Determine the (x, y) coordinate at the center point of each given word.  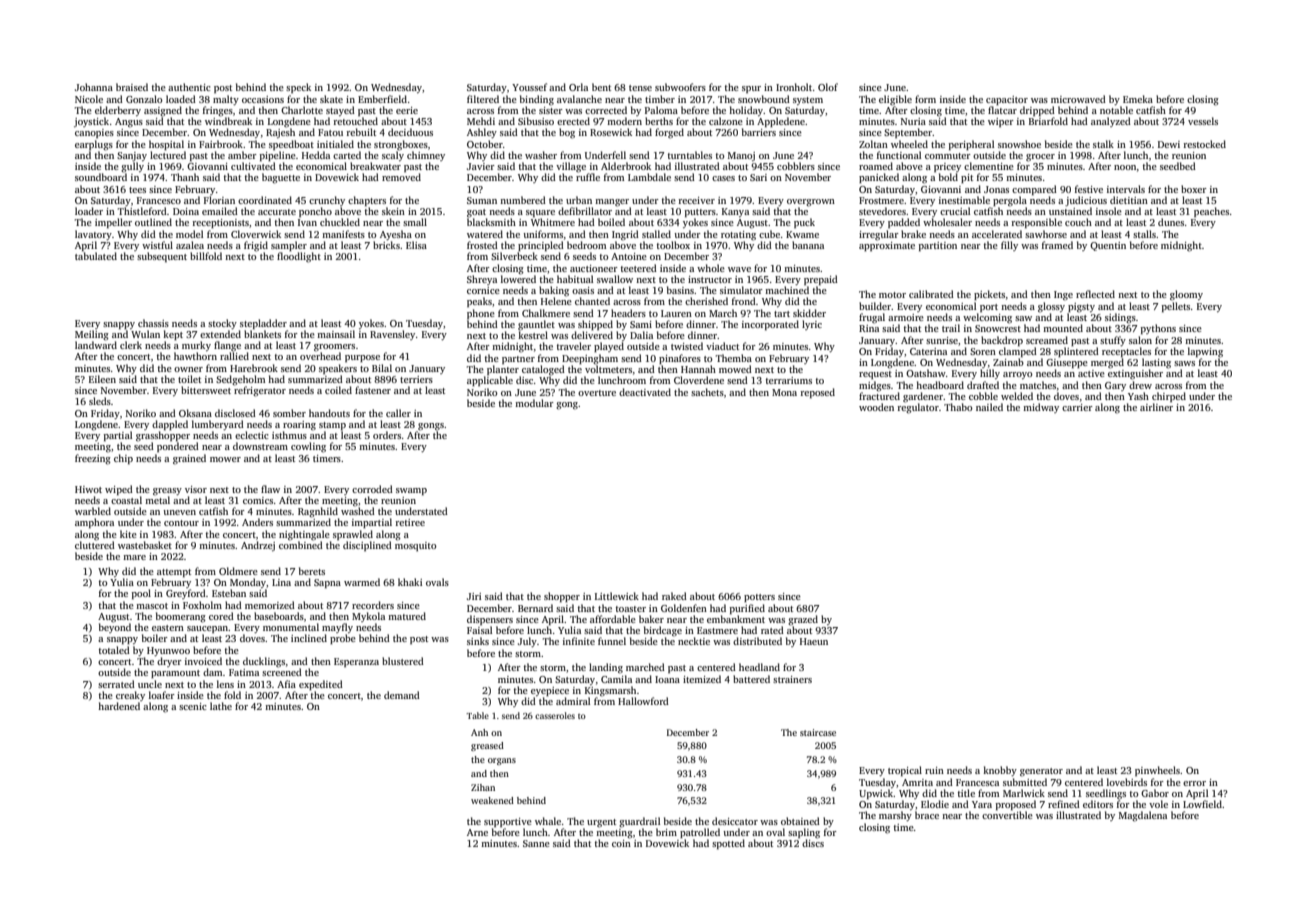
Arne (477, 832)
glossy (1051, 307)
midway (1041, 408)
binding (537, 100)
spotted (728, 844)
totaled (114, 650)
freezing (93, 459)
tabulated (96, 256)
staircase (818, 732)
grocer (1040, 158)
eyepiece (550, 692)
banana (808, 245)
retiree (410, 522)
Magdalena (1143, 816)
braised (132, 87)
